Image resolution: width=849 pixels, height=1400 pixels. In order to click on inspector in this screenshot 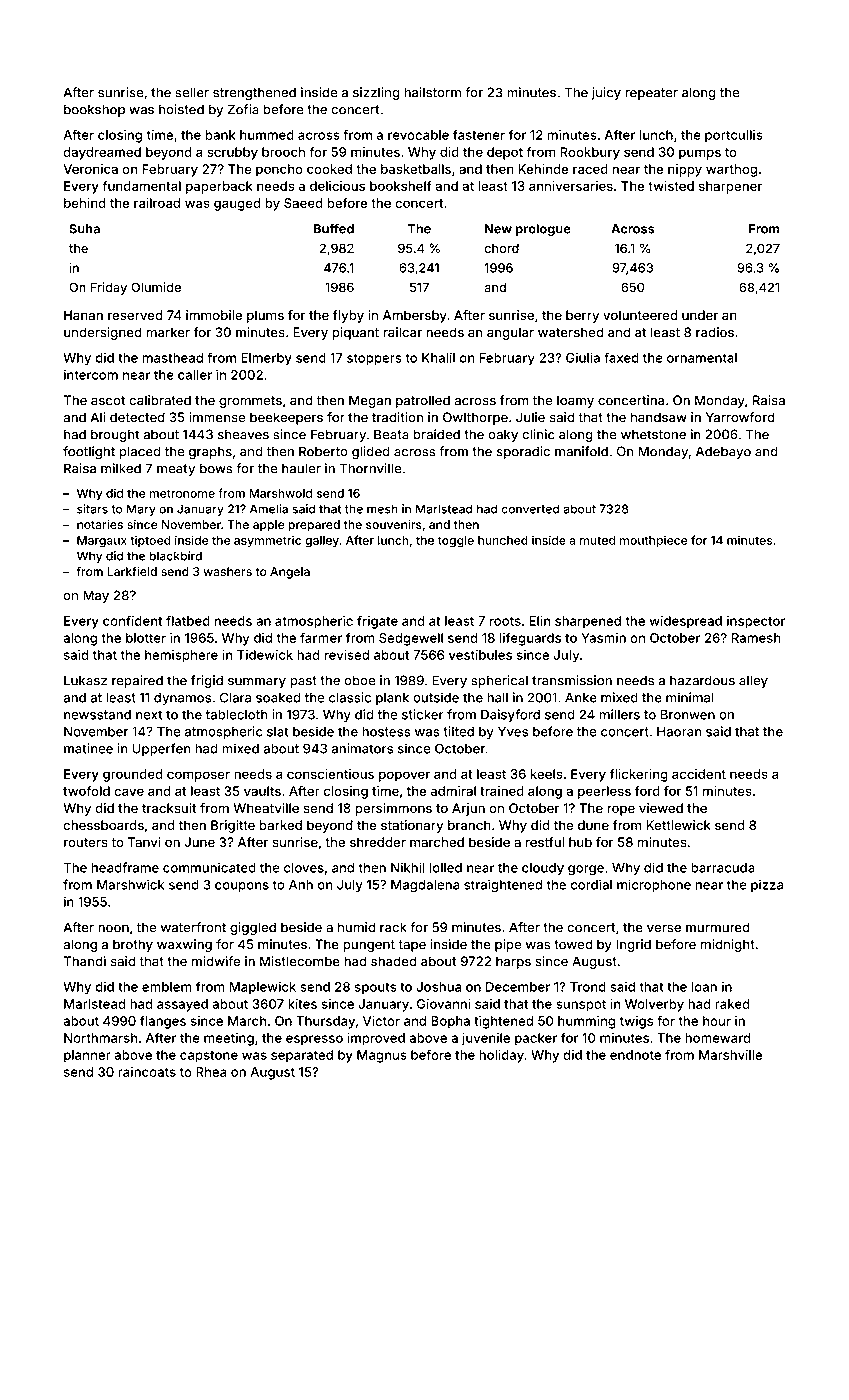, I will do `click(756, 622)`.
